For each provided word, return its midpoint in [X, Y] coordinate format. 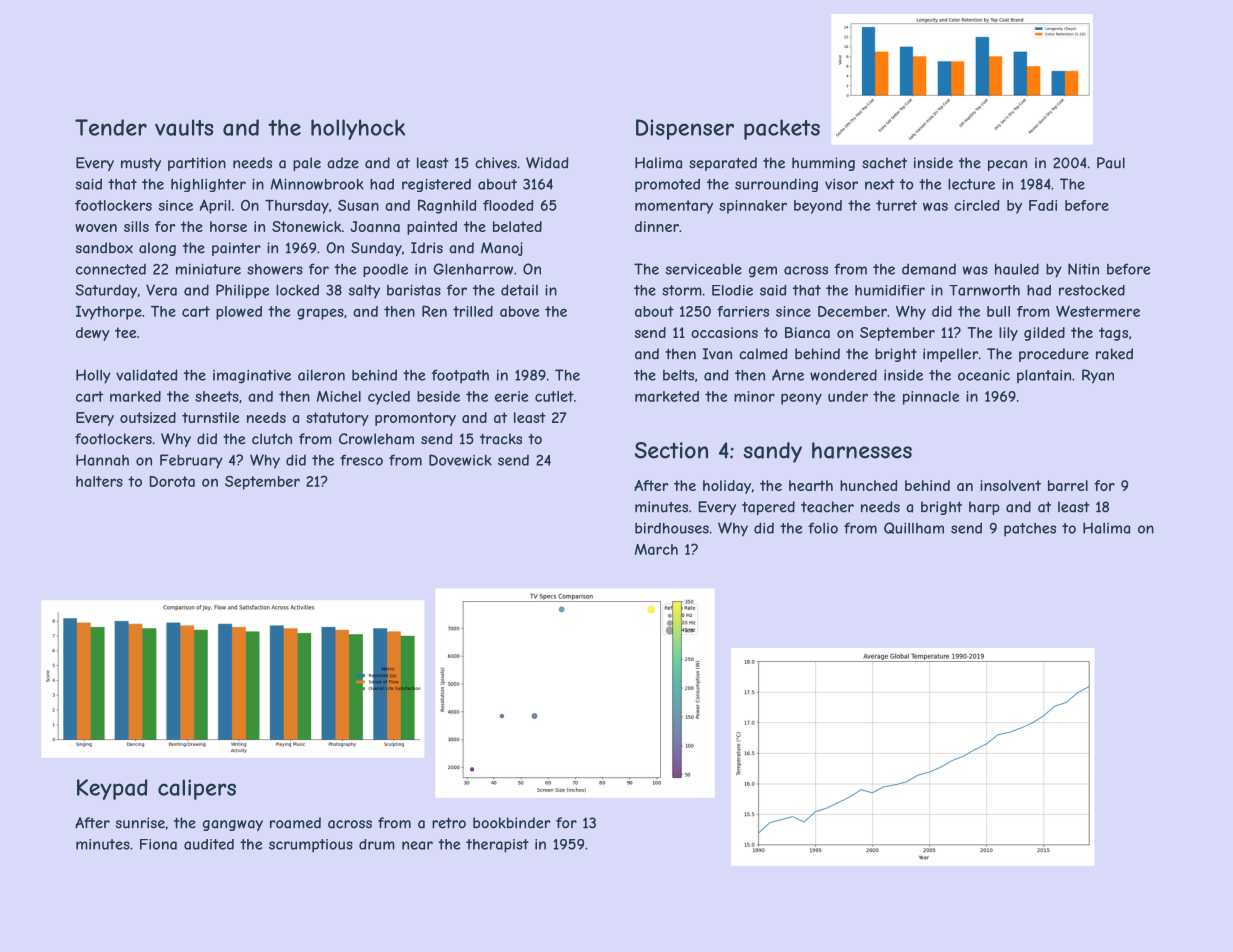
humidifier [890, 290]
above [519, 311]
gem [763, 272]
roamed [295, 823]
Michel [339, 396]
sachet [884, 163]
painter [236, 249]
